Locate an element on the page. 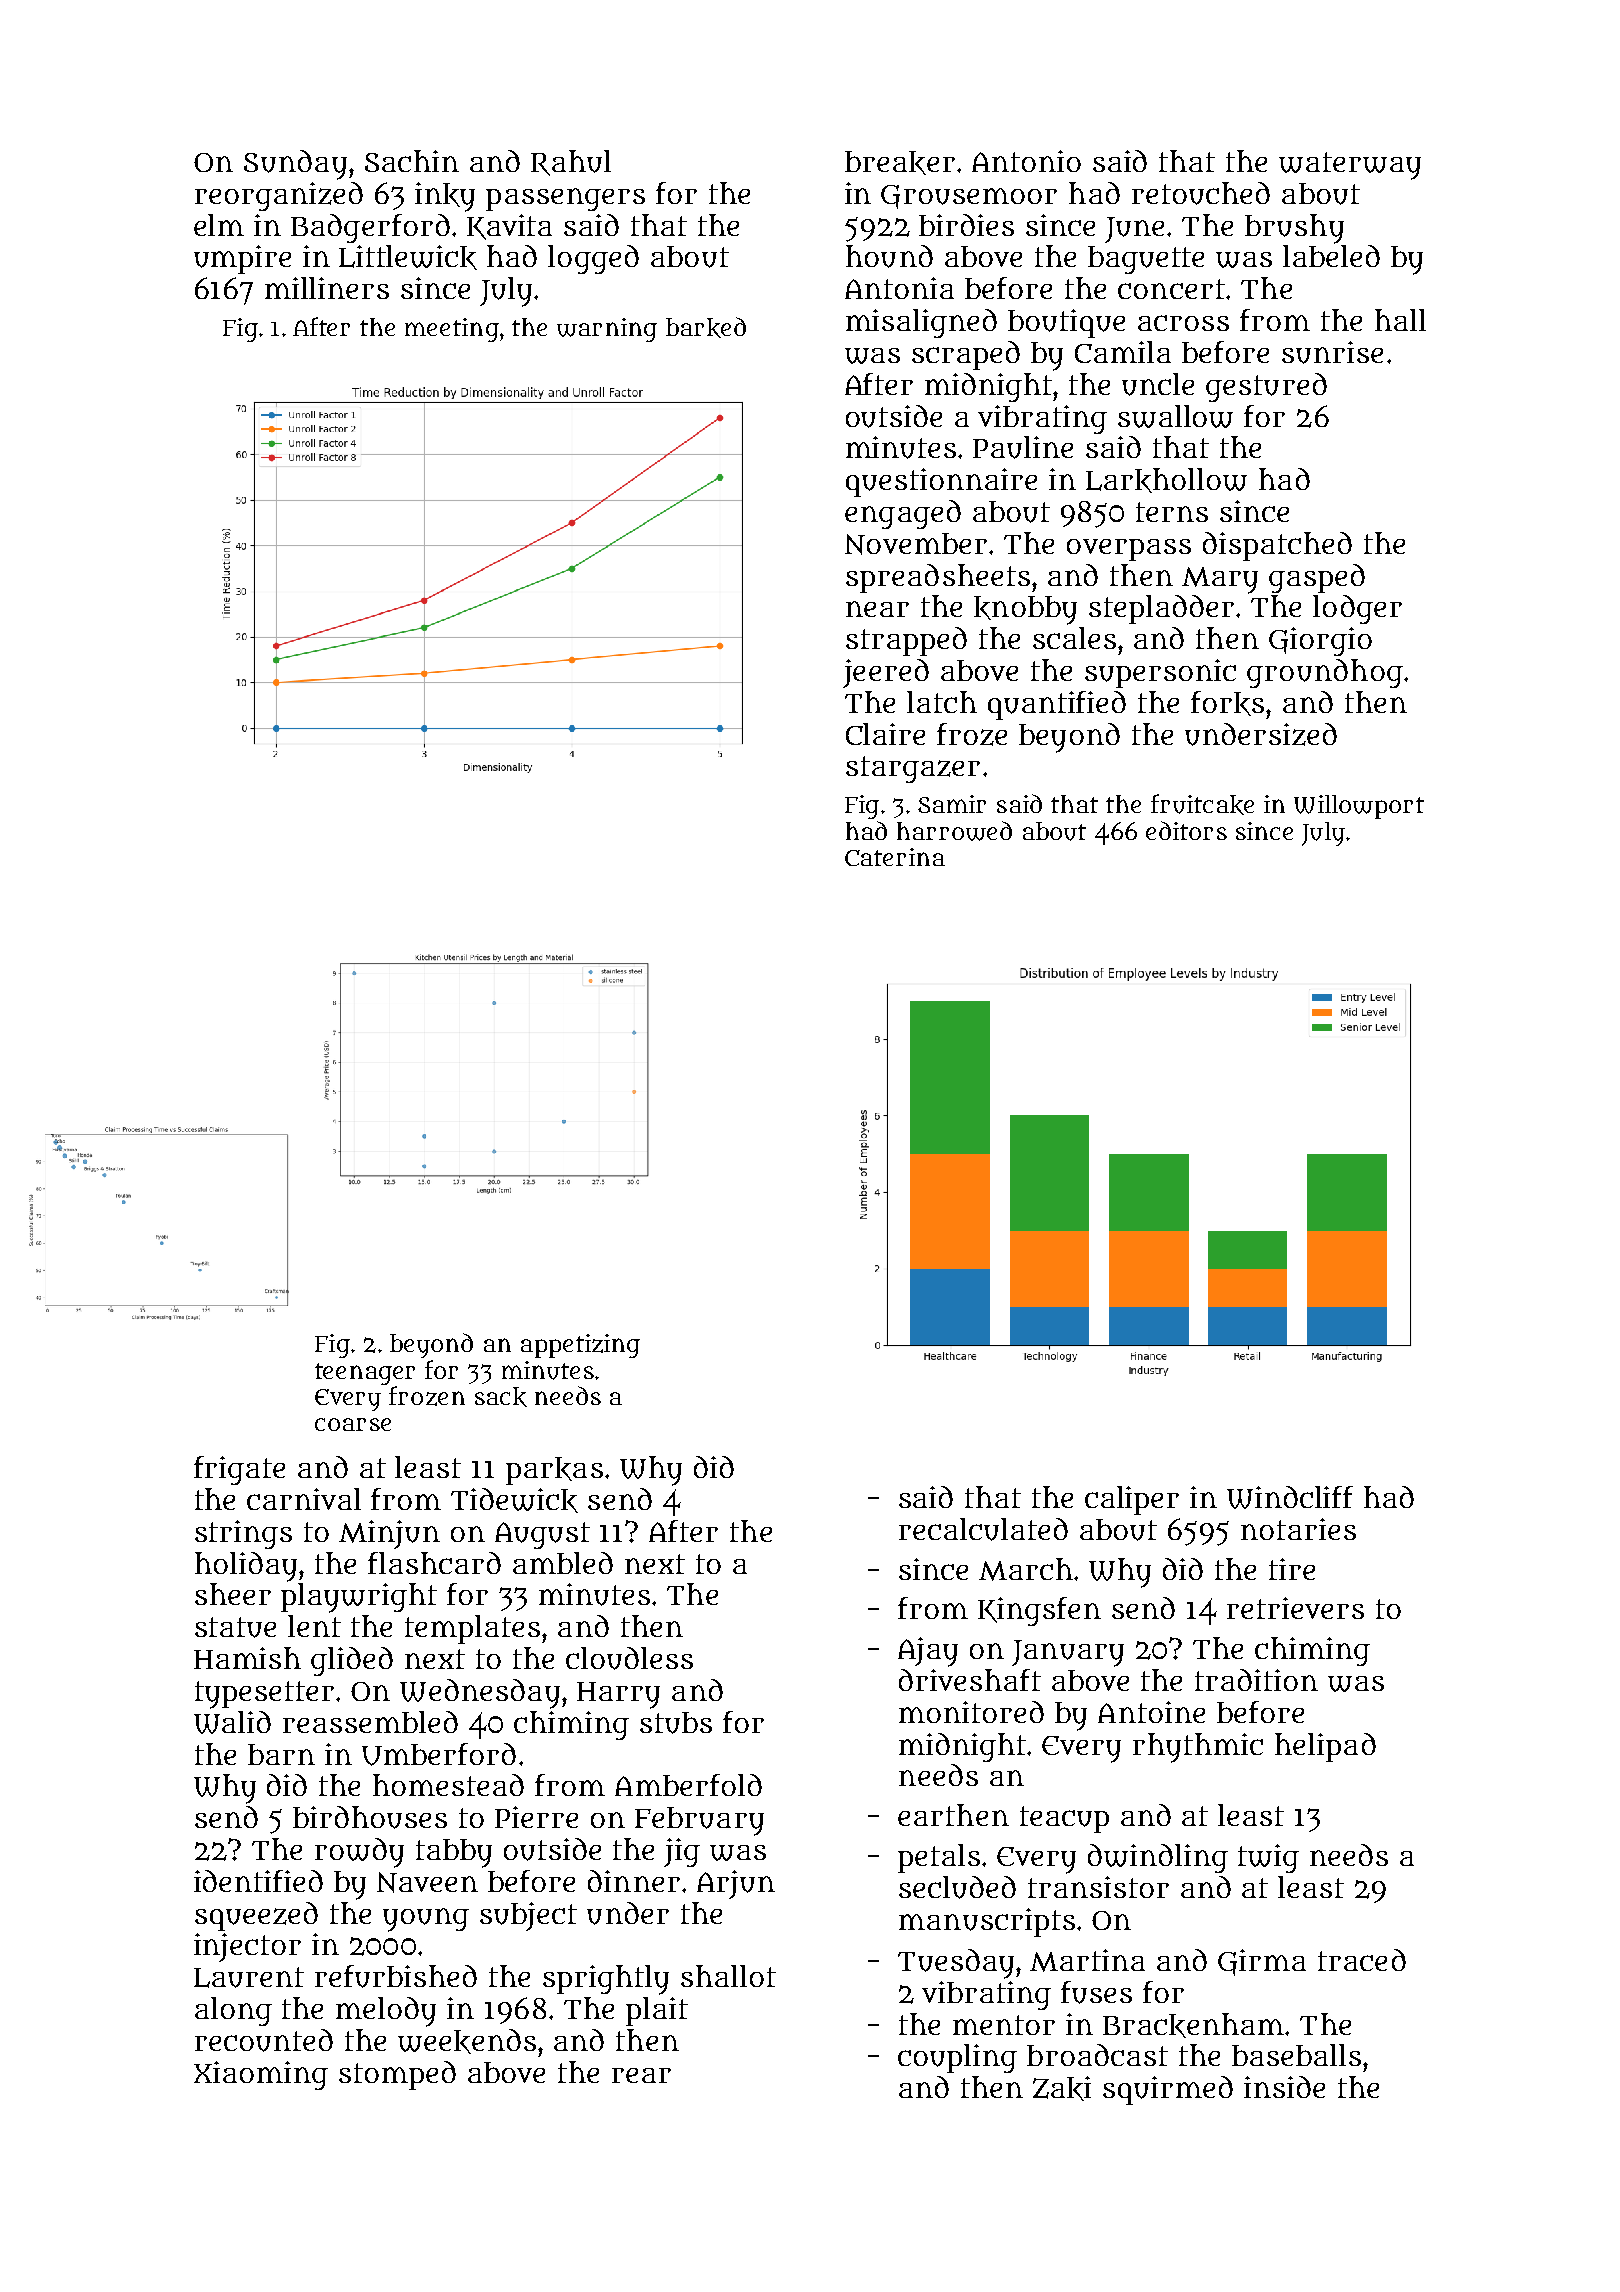  parkas is located at coordinates (554, 1471).
